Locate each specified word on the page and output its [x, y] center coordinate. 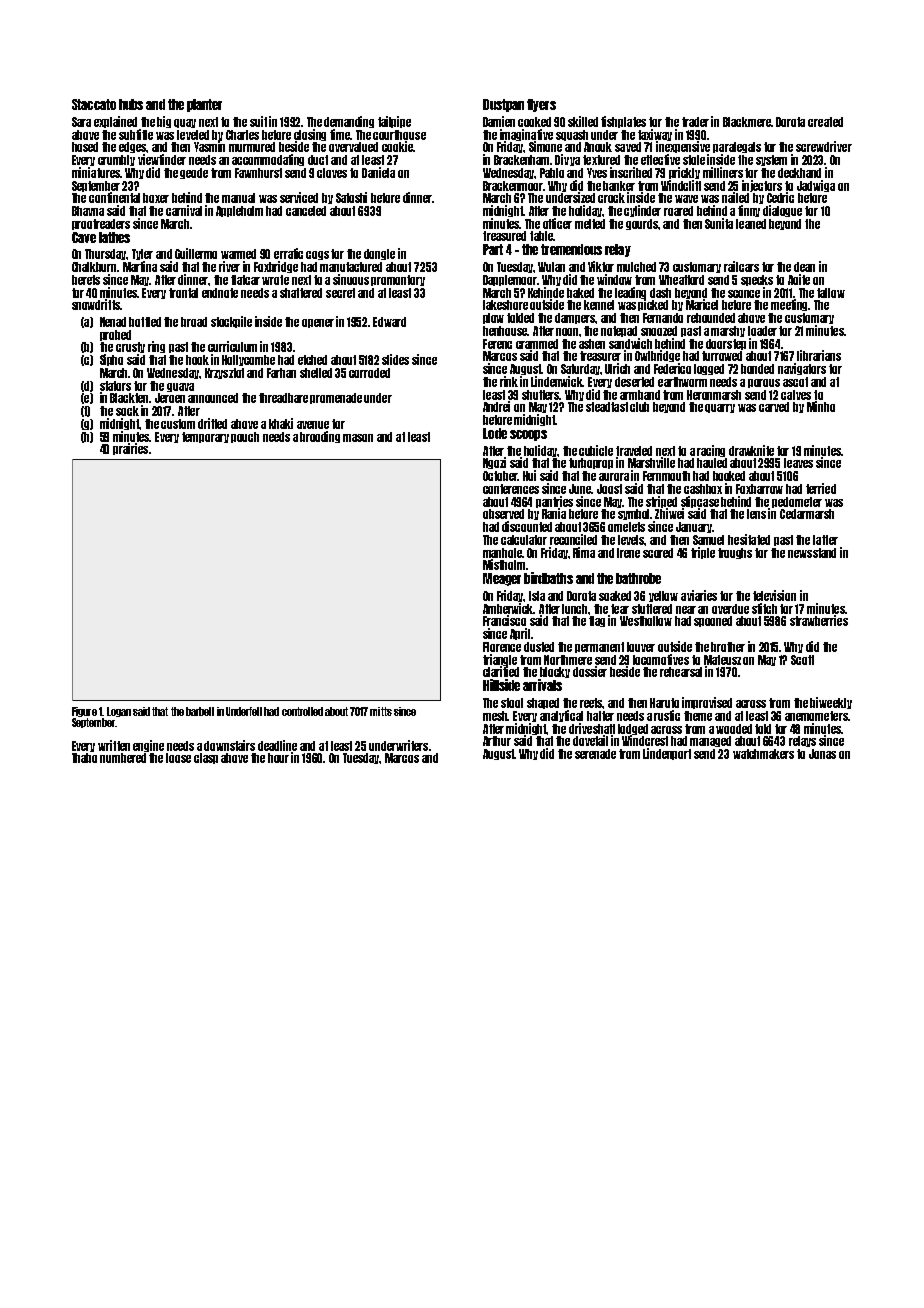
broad [194, 322]
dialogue [782, 211]
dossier [590, 671]
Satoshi [351, 197]
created [825, 122]
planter [204, 105]
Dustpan [503, 105]
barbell [200, 711]
